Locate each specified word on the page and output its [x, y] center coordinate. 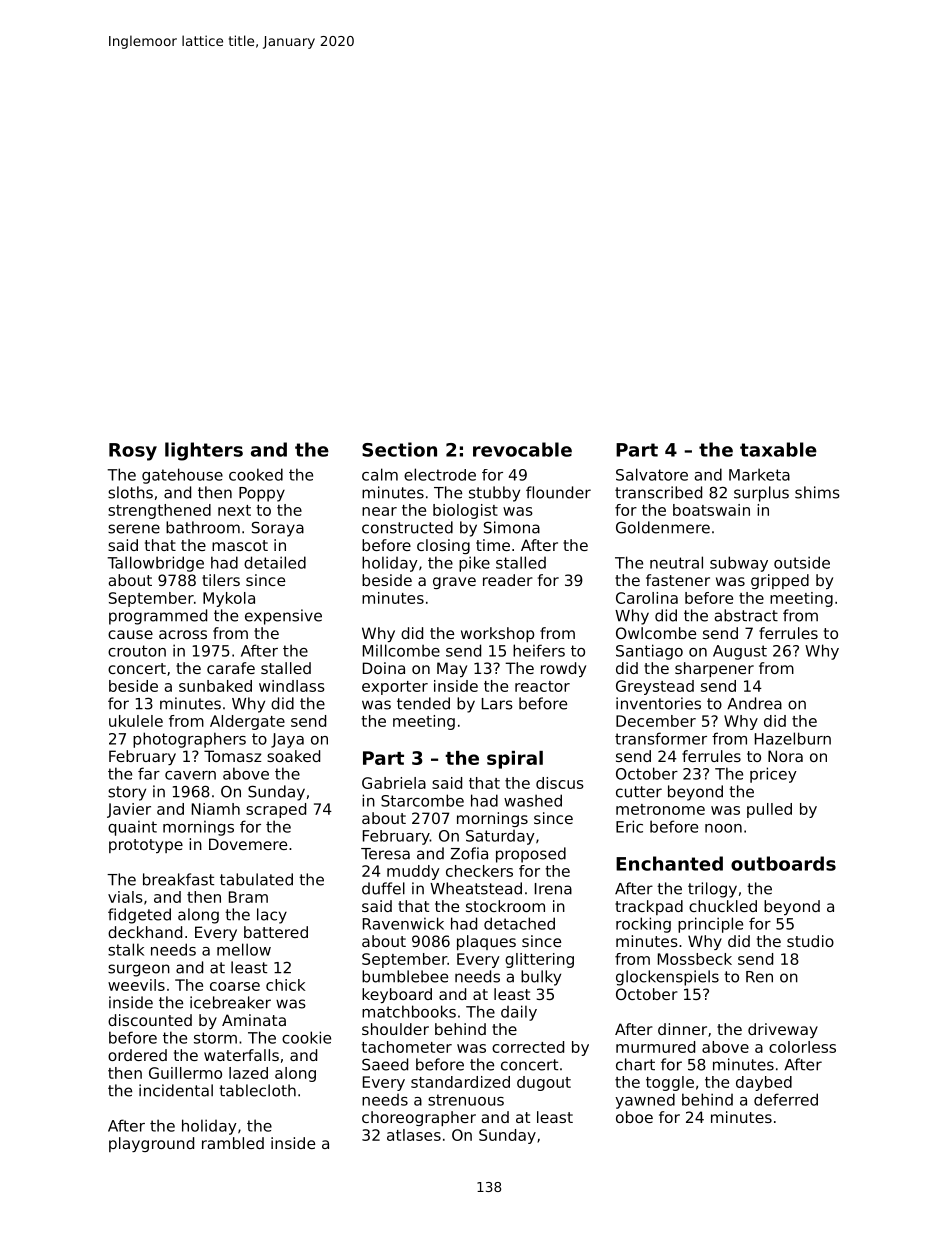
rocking [643, 925]
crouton [137, 651]
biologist [465, 511]
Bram [248, 897]
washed [533, 800]
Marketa [759, 474]
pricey [773, 775]
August [740, 652]
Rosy [133, 452]
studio [810, 941]
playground [151, 1144]
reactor [542, 686]
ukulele [136, 721]
